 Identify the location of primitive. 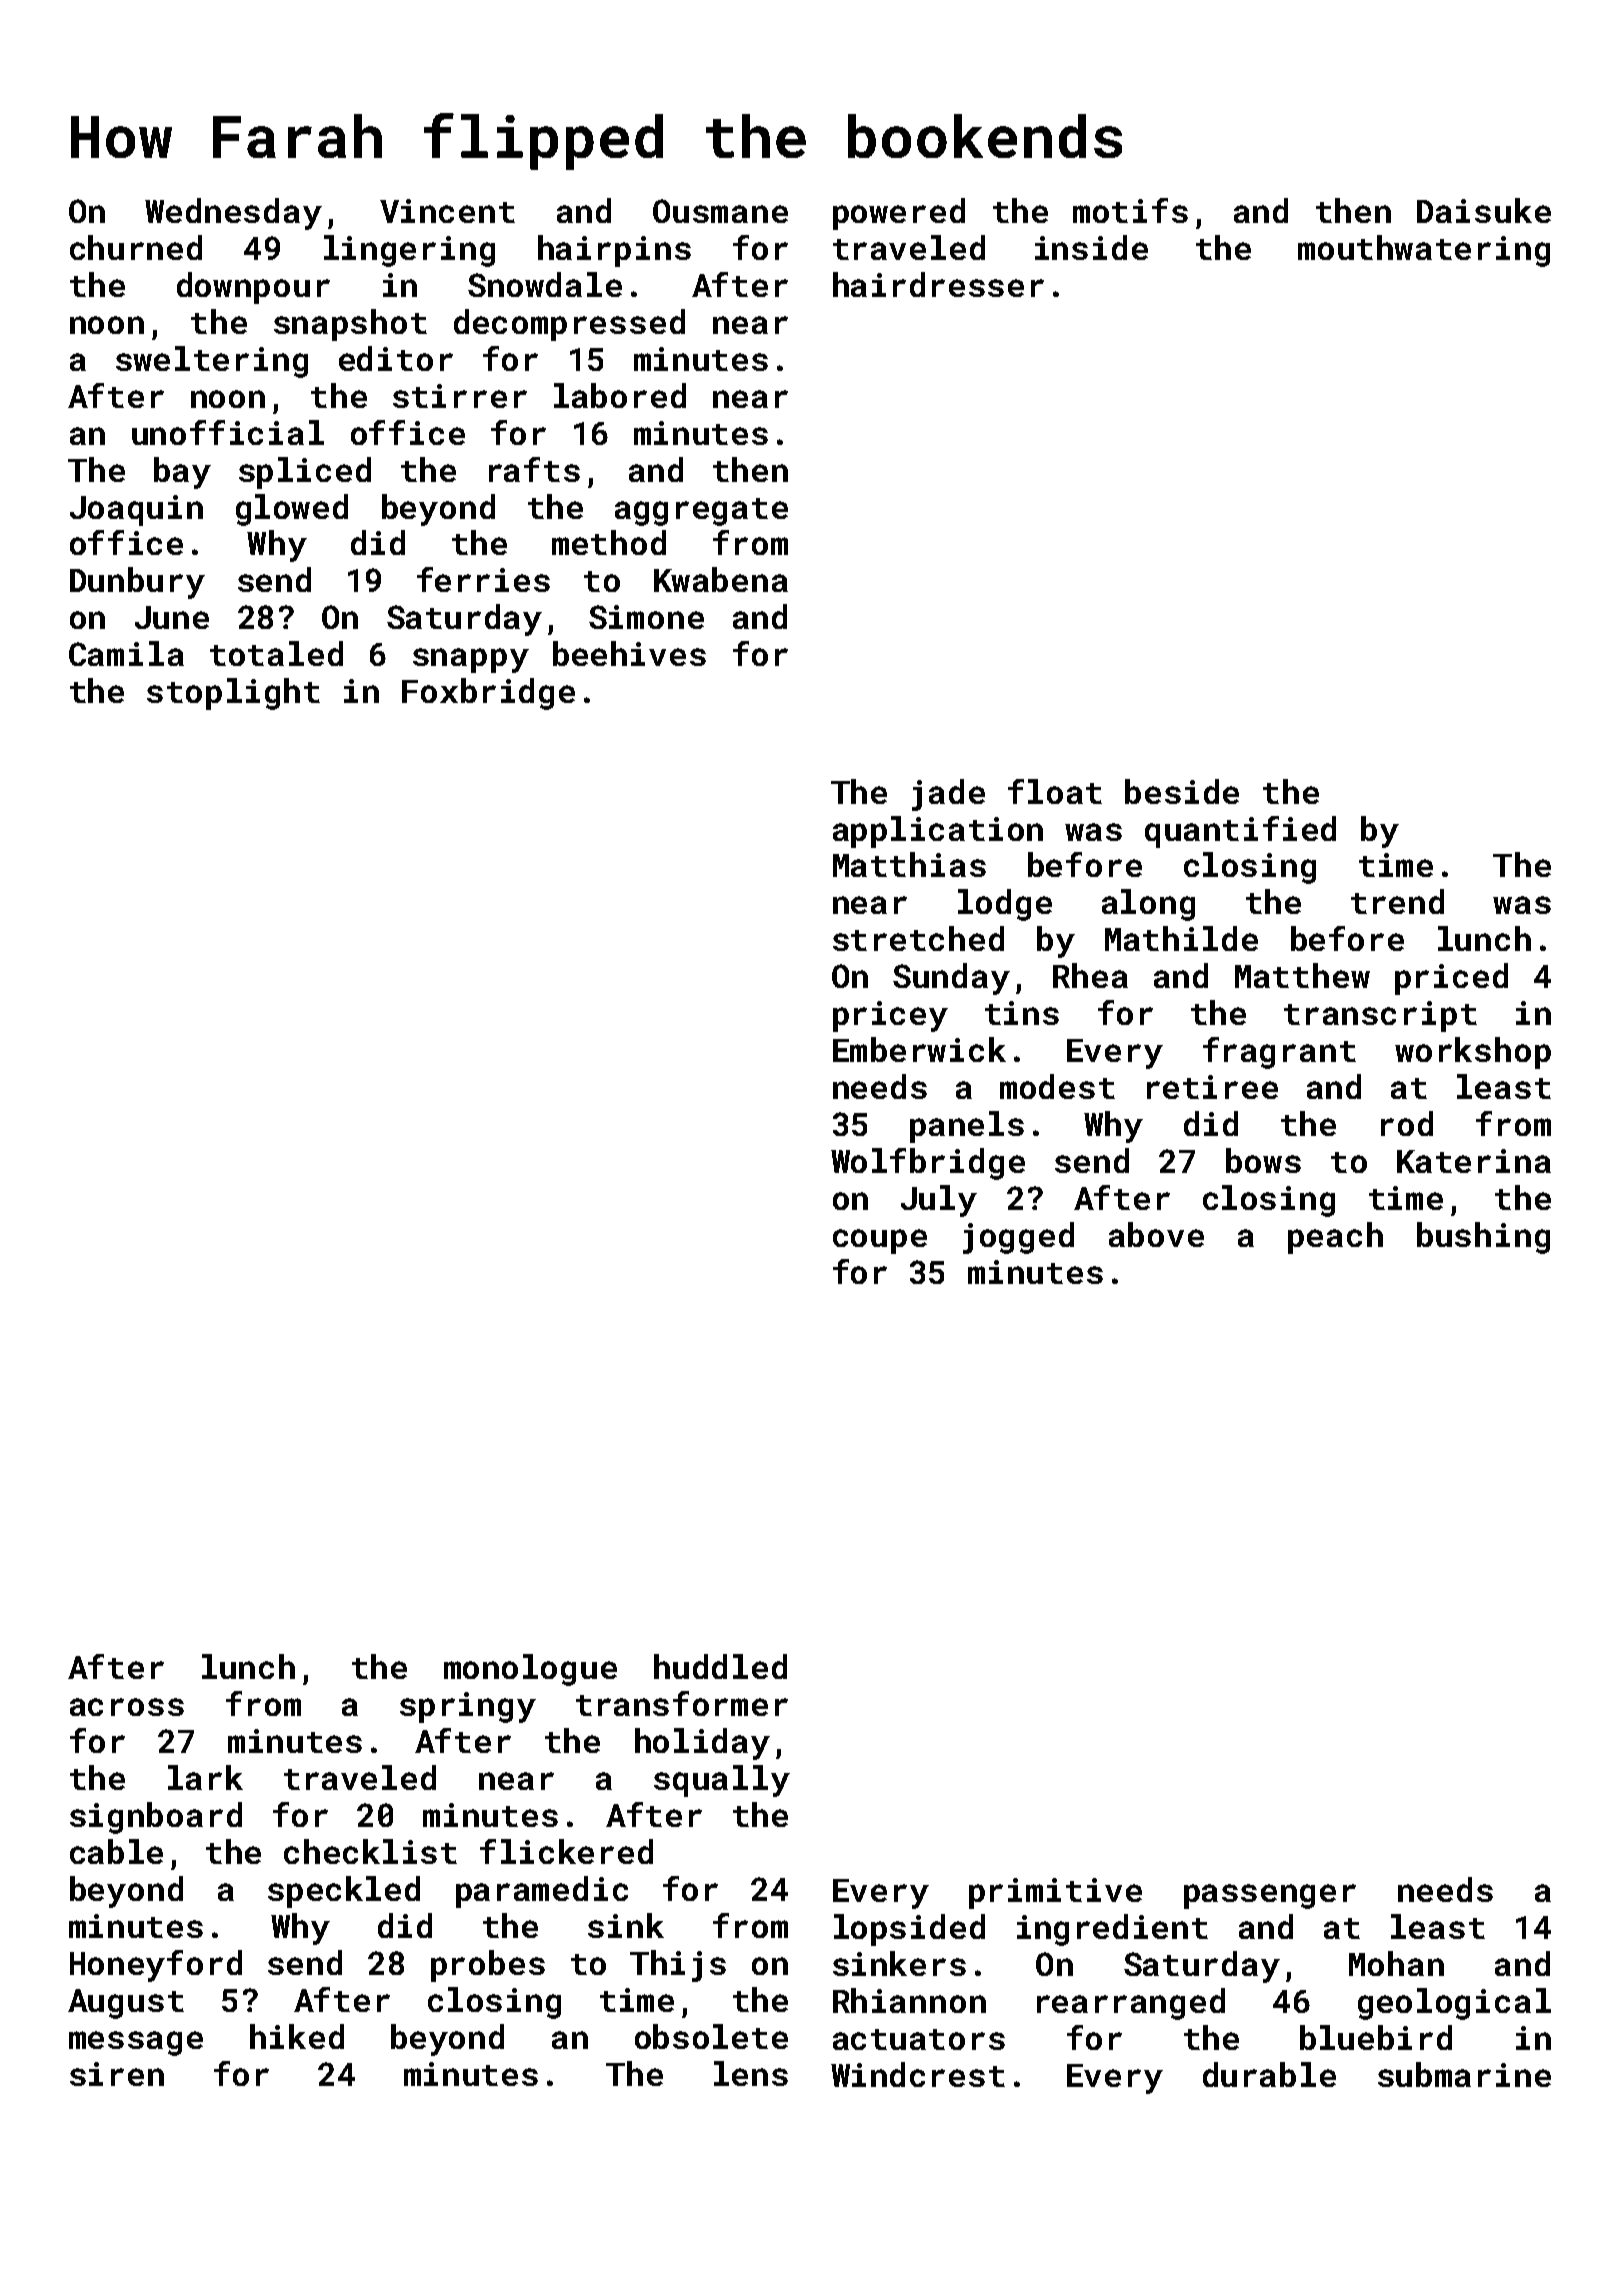
(1055, 1893).
